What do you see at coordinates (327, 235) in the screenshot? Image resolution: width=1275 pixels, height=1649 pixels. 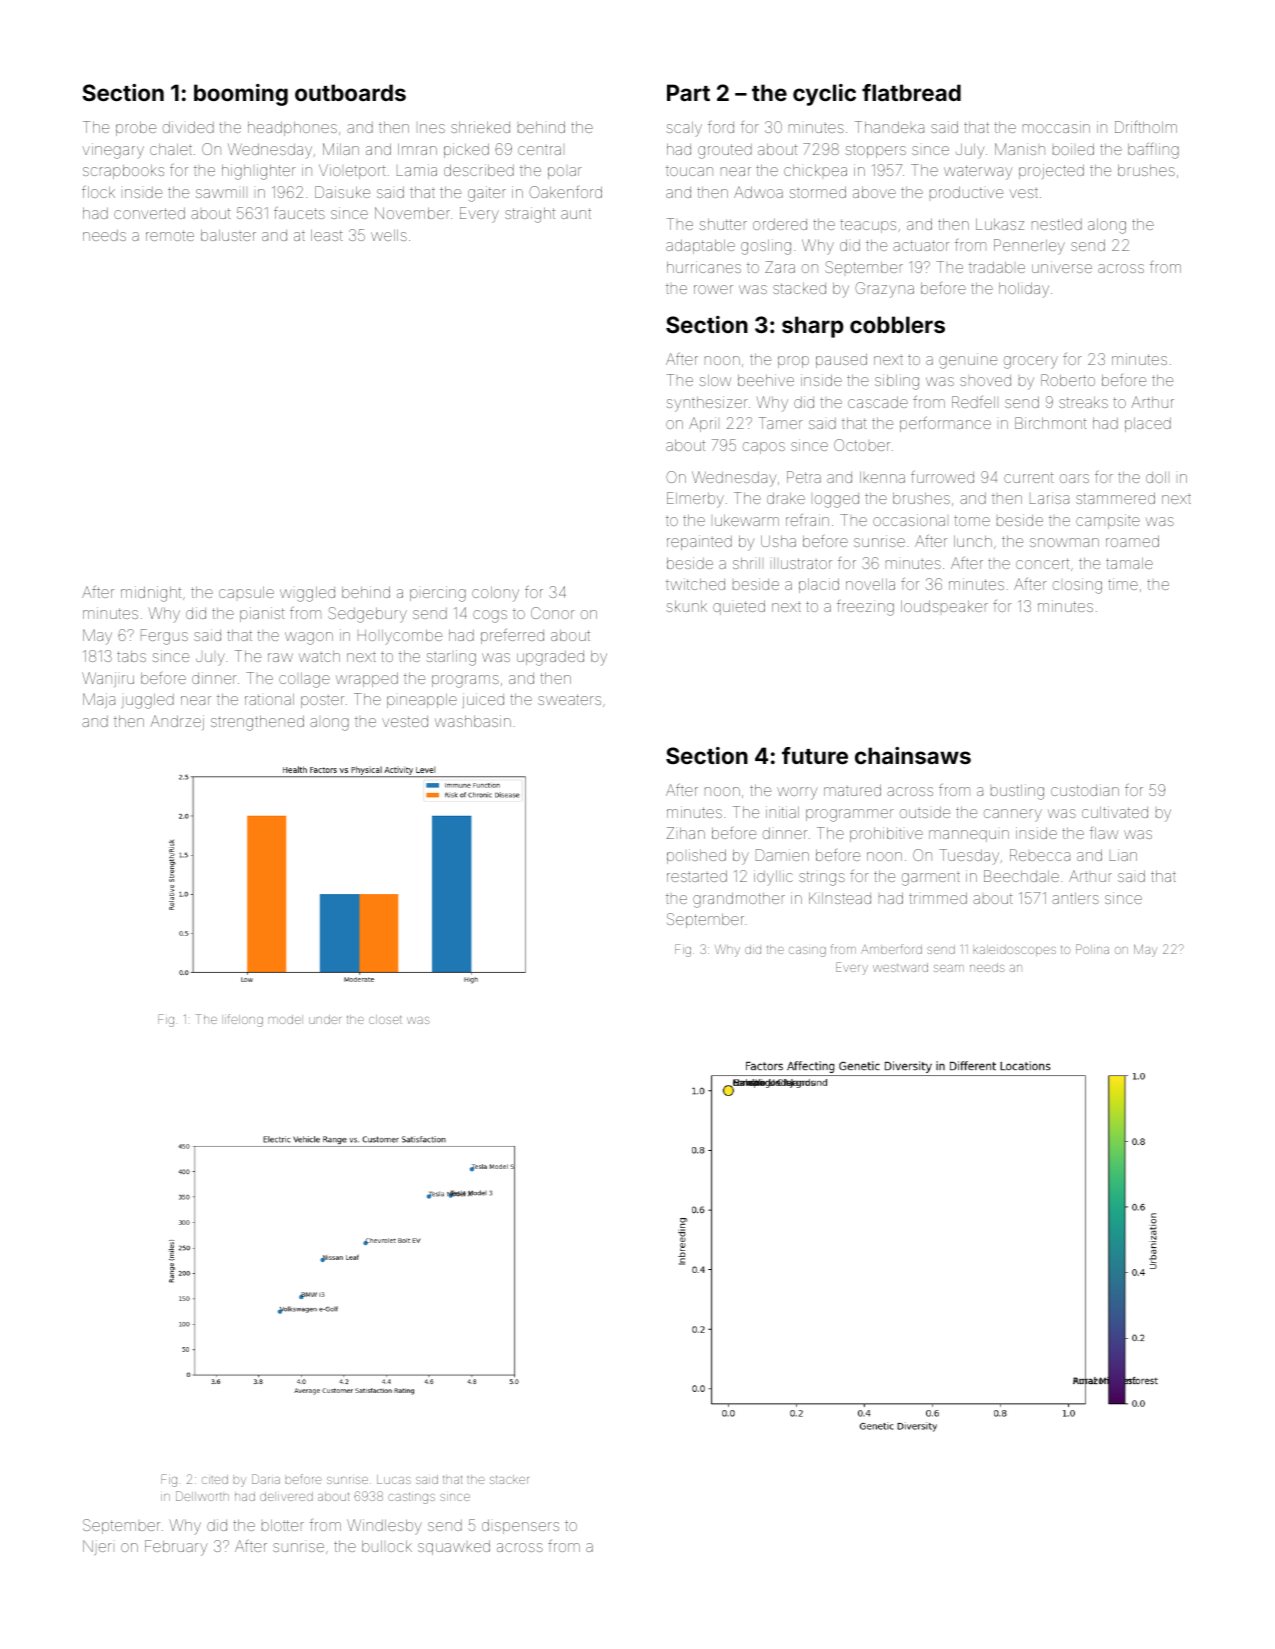 I see `least` at bounding box center [327, 235].
